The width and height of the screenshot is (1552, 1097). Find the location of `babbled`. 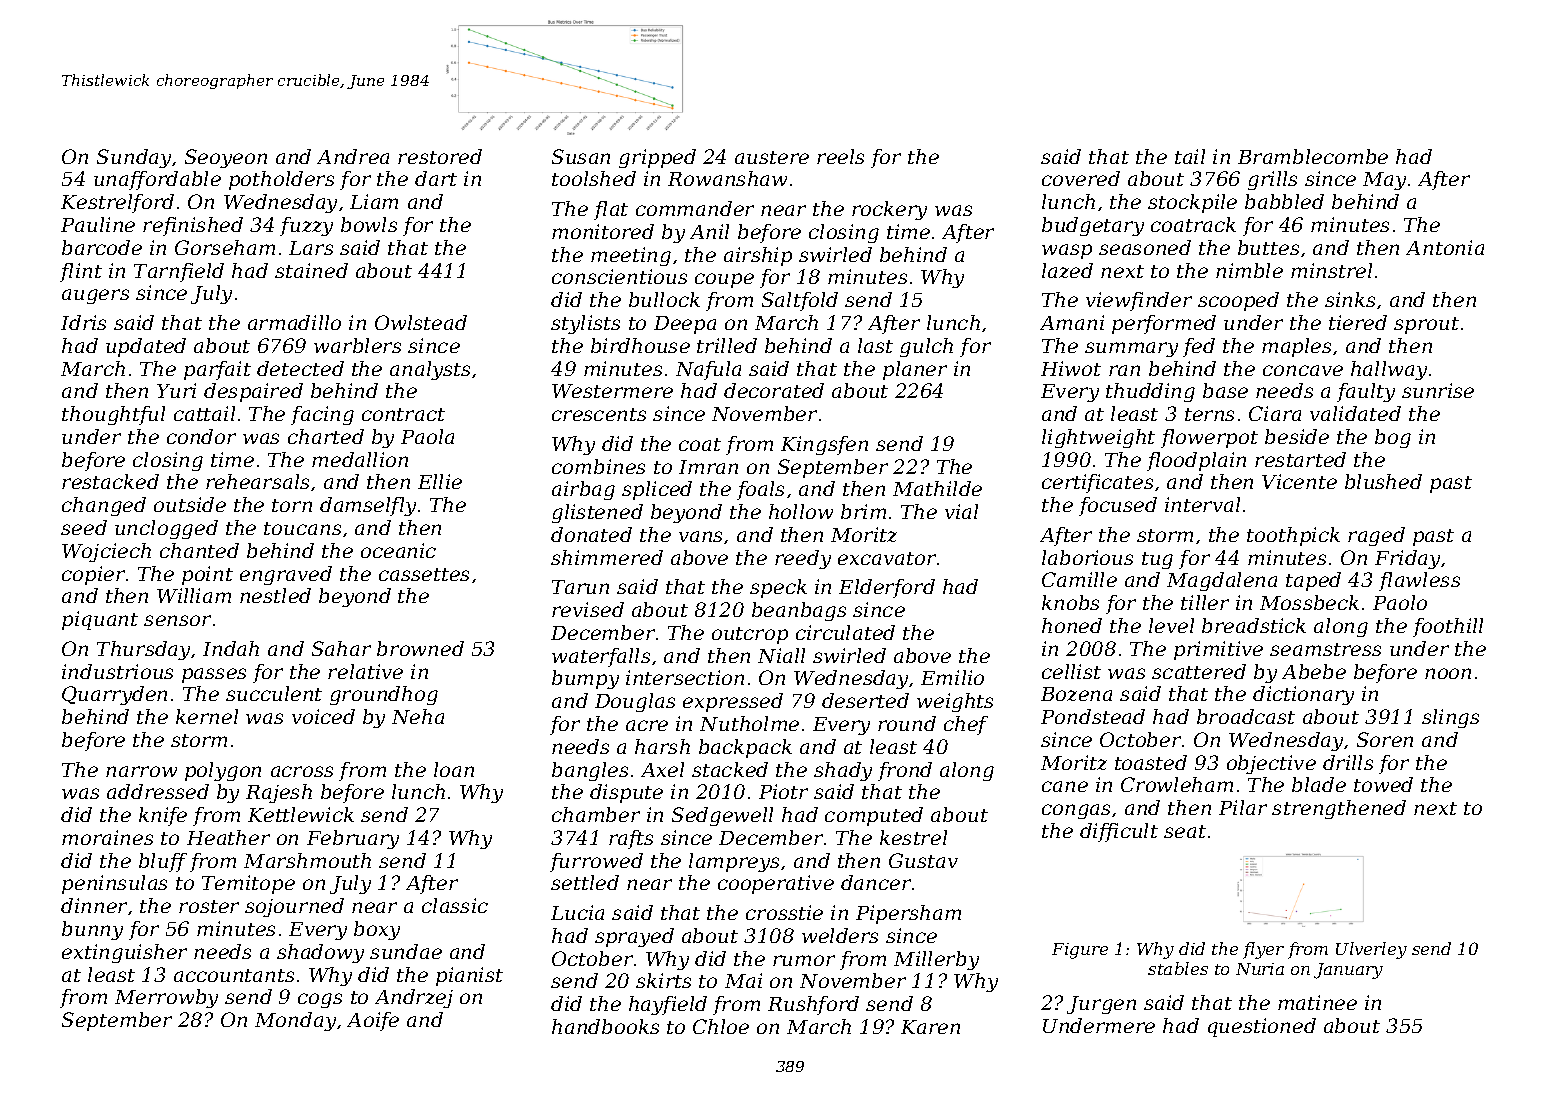

babbled is located at coordinates (1284, 201).
